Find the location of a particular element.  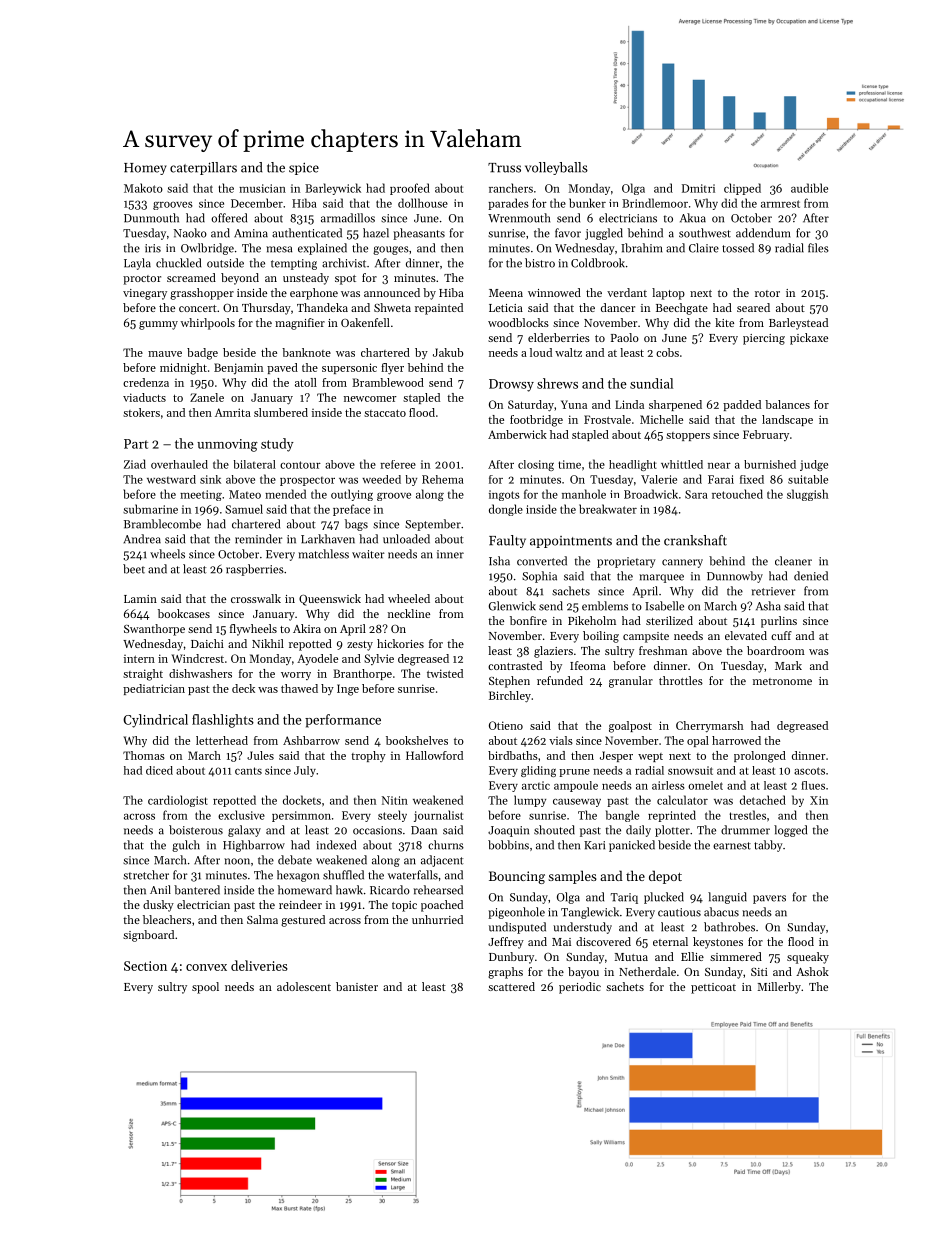

granular is located at coordinates (631, 682).
